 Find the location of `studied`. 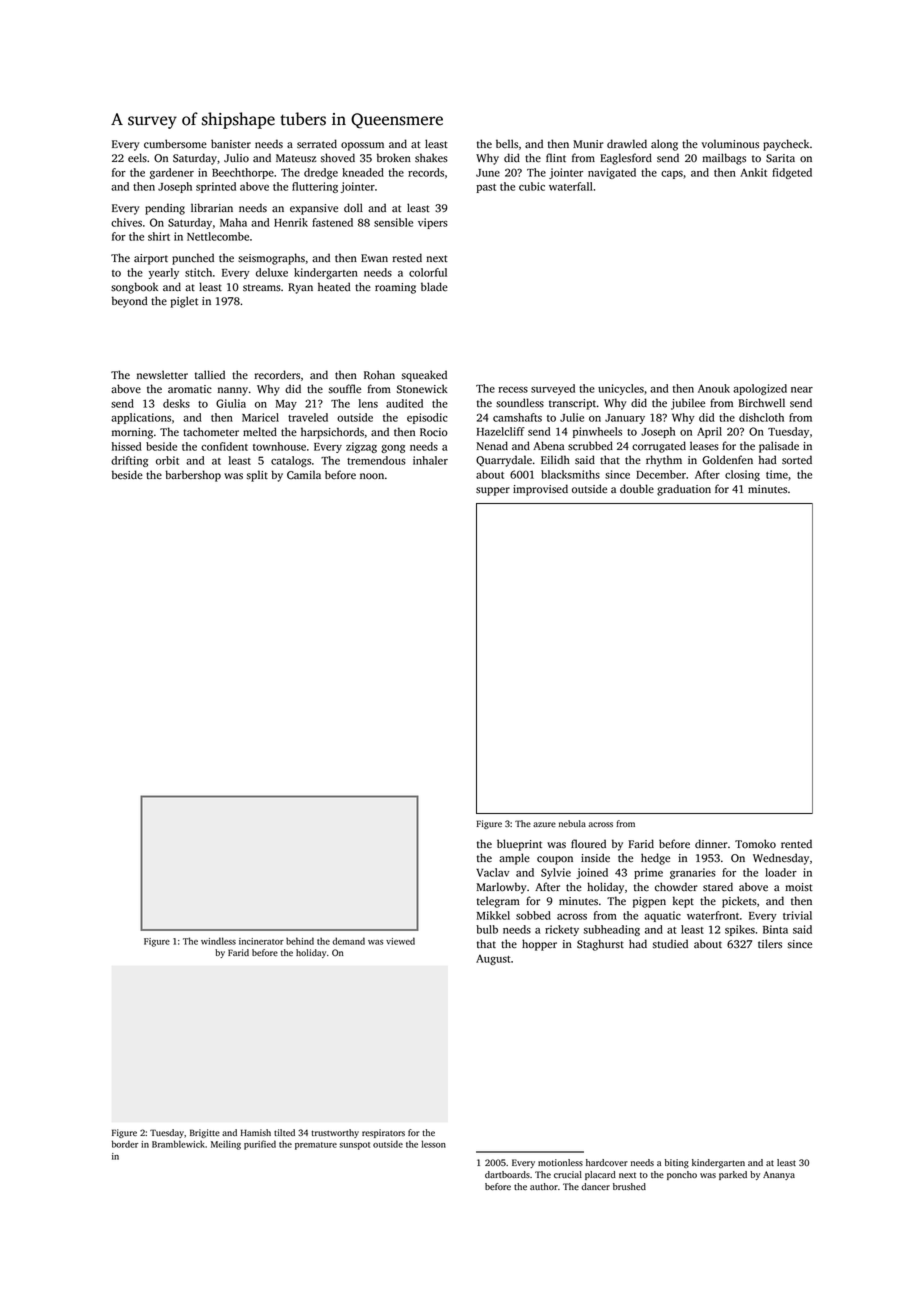

studied is located at coordinates (670, 944).
